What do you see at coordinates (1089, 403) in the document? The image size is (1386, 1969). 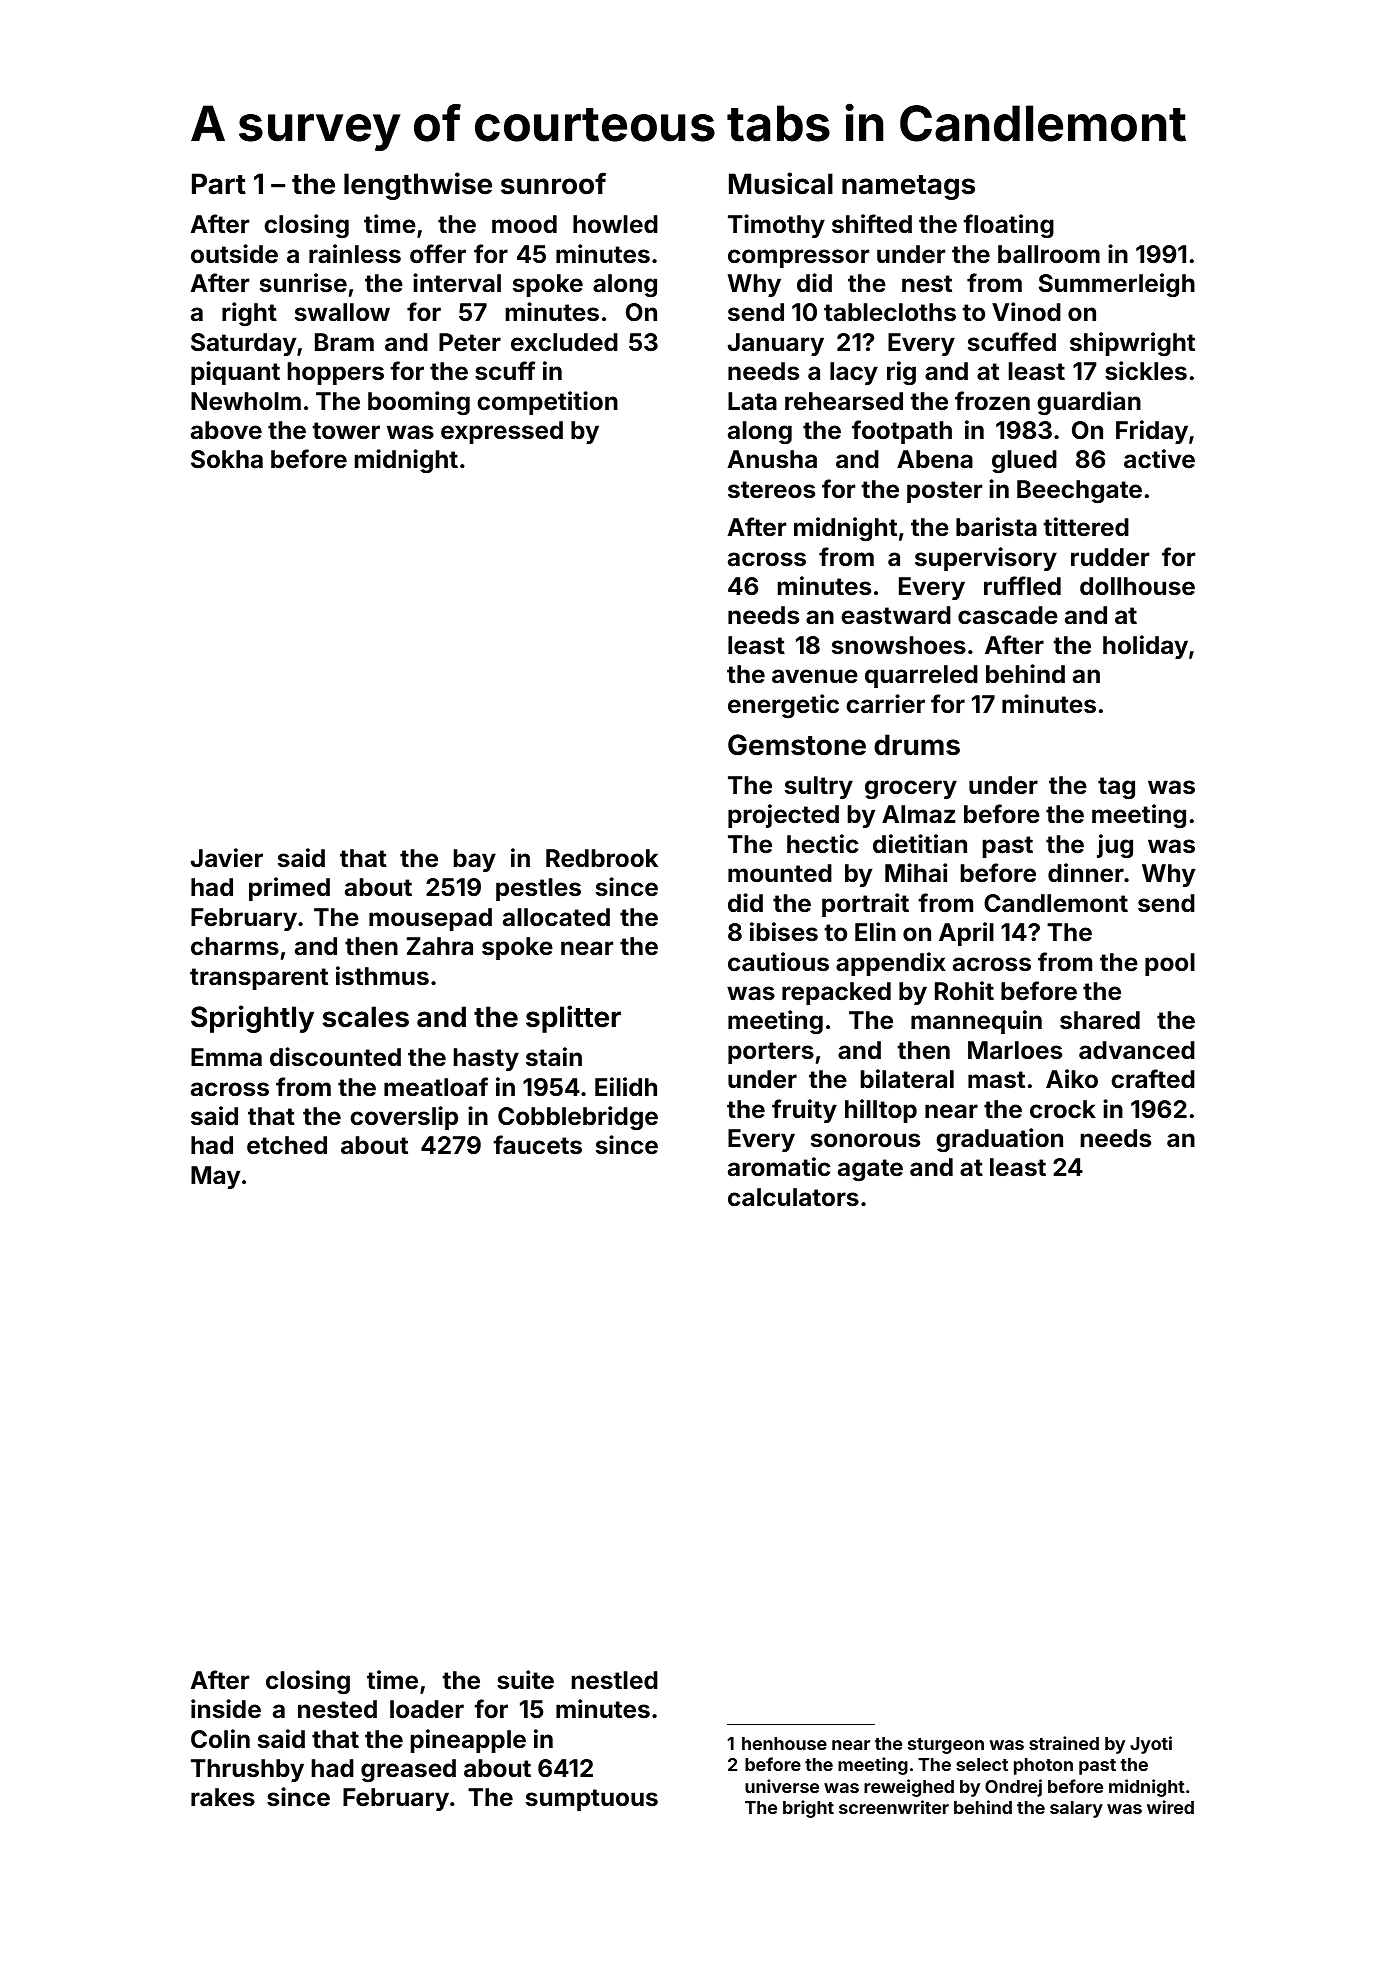 I see `guardian` at bounding box center [1089, 403].
